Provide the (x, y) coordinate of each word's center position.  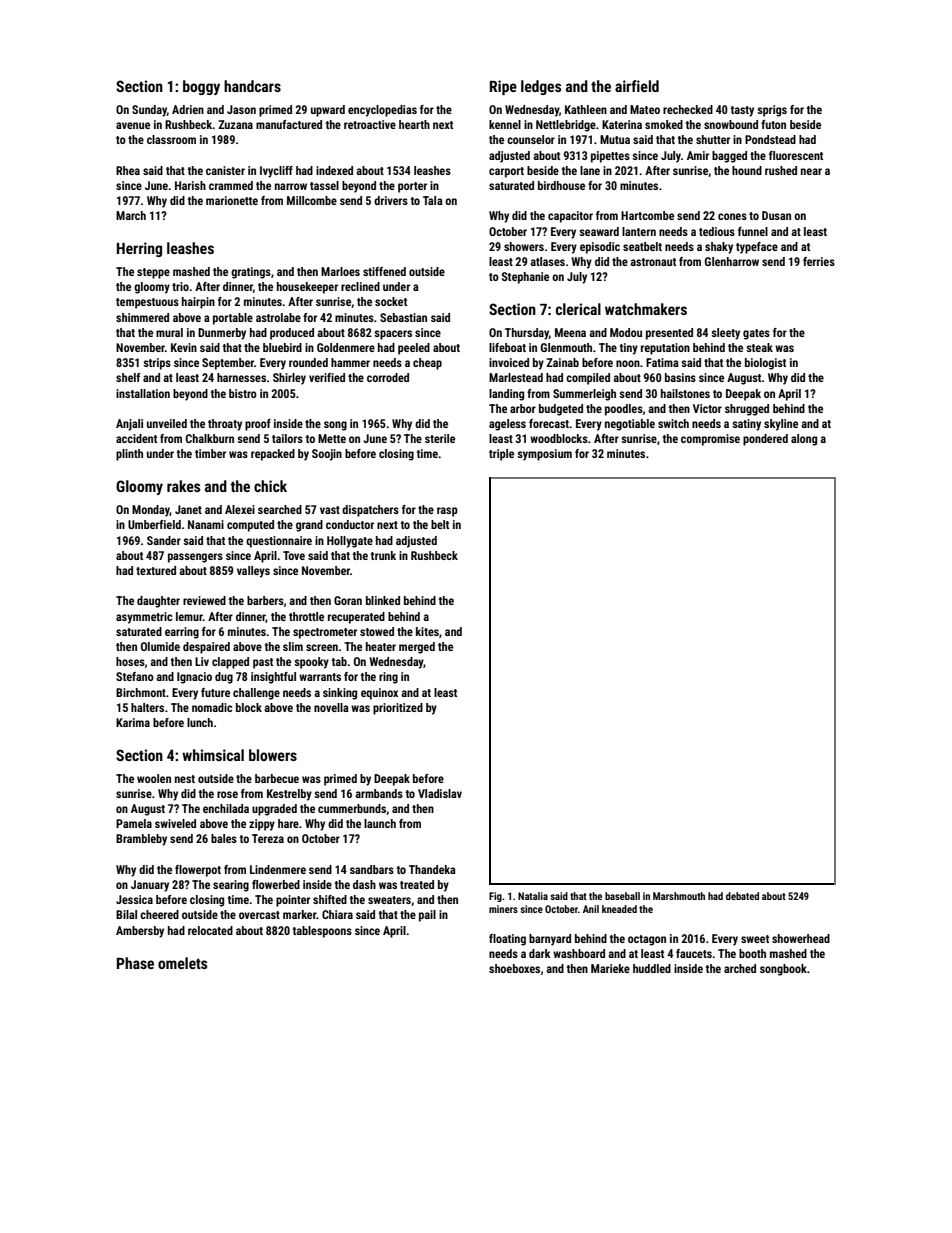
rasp (447, 512)
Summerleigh (584, 395)
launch (380, 823)
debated (742, 896)
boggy (201, 87)
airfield (637, 86)
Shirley (289, 379)
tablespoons (322, 932)
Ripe (503, 87)
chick (270, 486)
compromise (710, 440)
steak (759, 347)
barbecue (277, 778)
